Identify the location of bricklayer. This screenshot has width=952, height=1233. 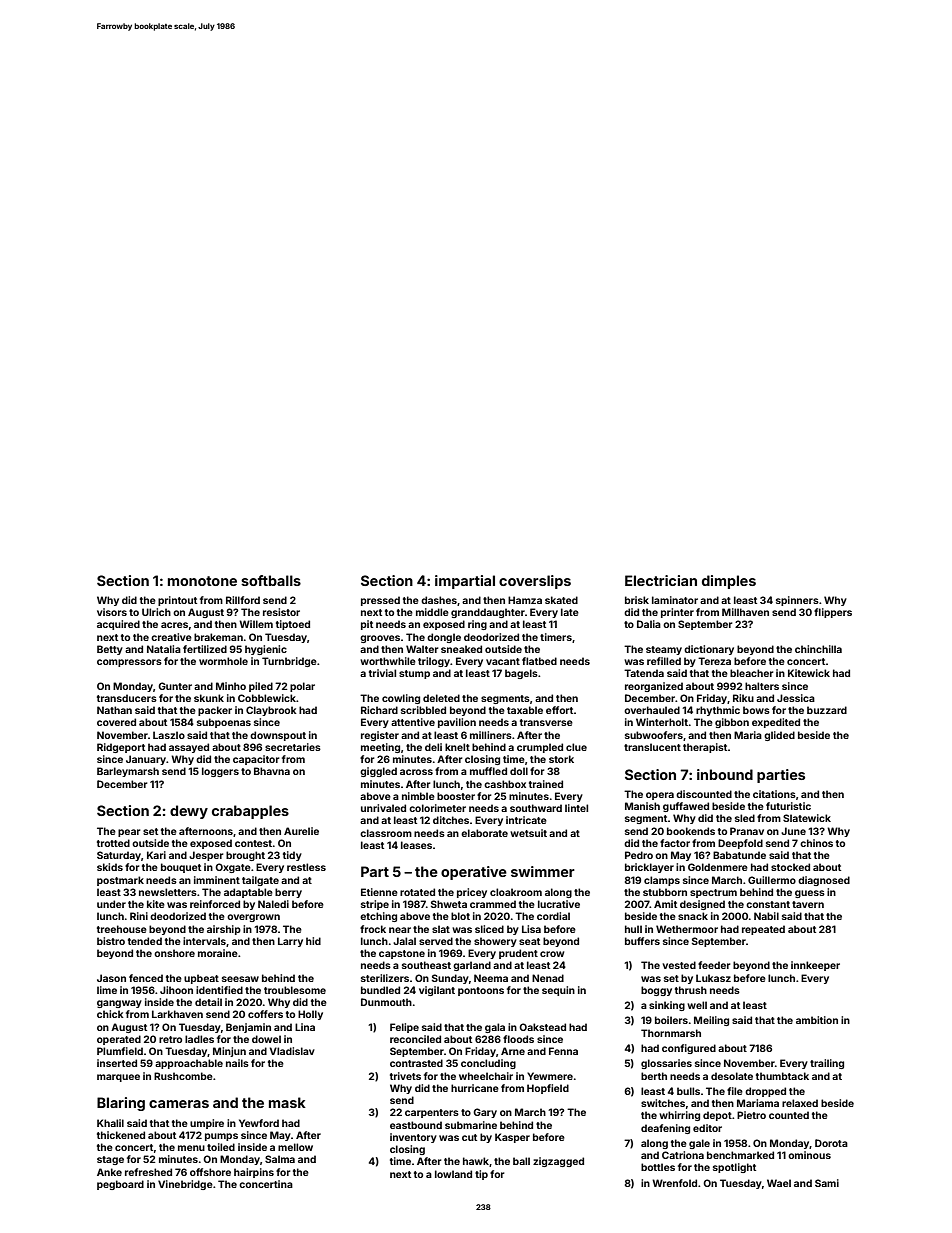
(649, 868).
